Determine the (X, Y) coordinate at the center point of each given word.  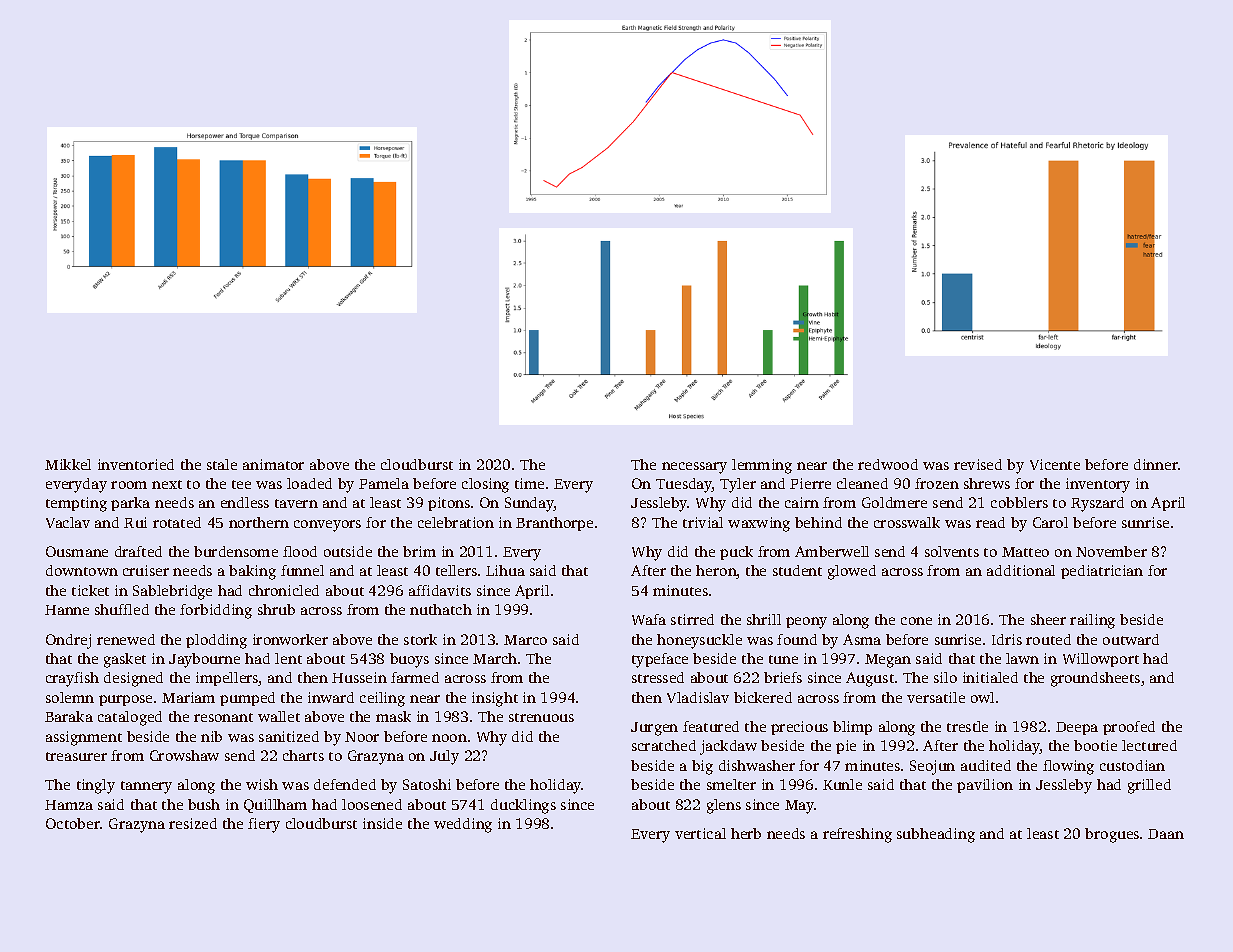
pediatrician (1102, 572)
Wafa (649, 619)
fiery (264, 825)
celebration (456, 522)
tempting (76, 504)
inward (331, 697)
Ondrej (68, 641)
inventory (1098, 485)
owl (982, 697)
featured (711, 726)
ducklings (523, 806)
